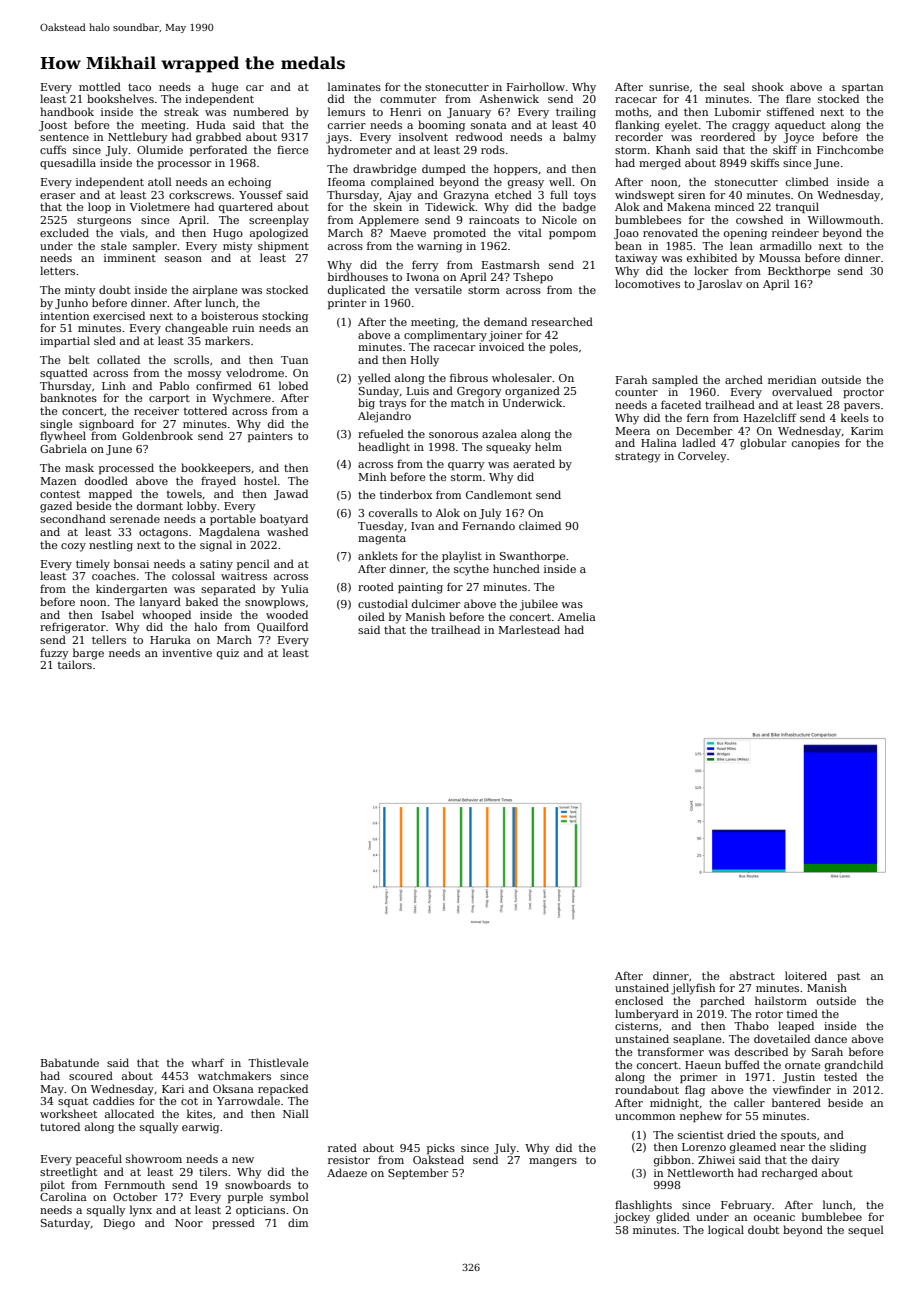 The height and width of the page is (1308, 924). What do you see at coordinates (371, 616) in the page?
I see `oiled` at bounding box center [371, 616].
